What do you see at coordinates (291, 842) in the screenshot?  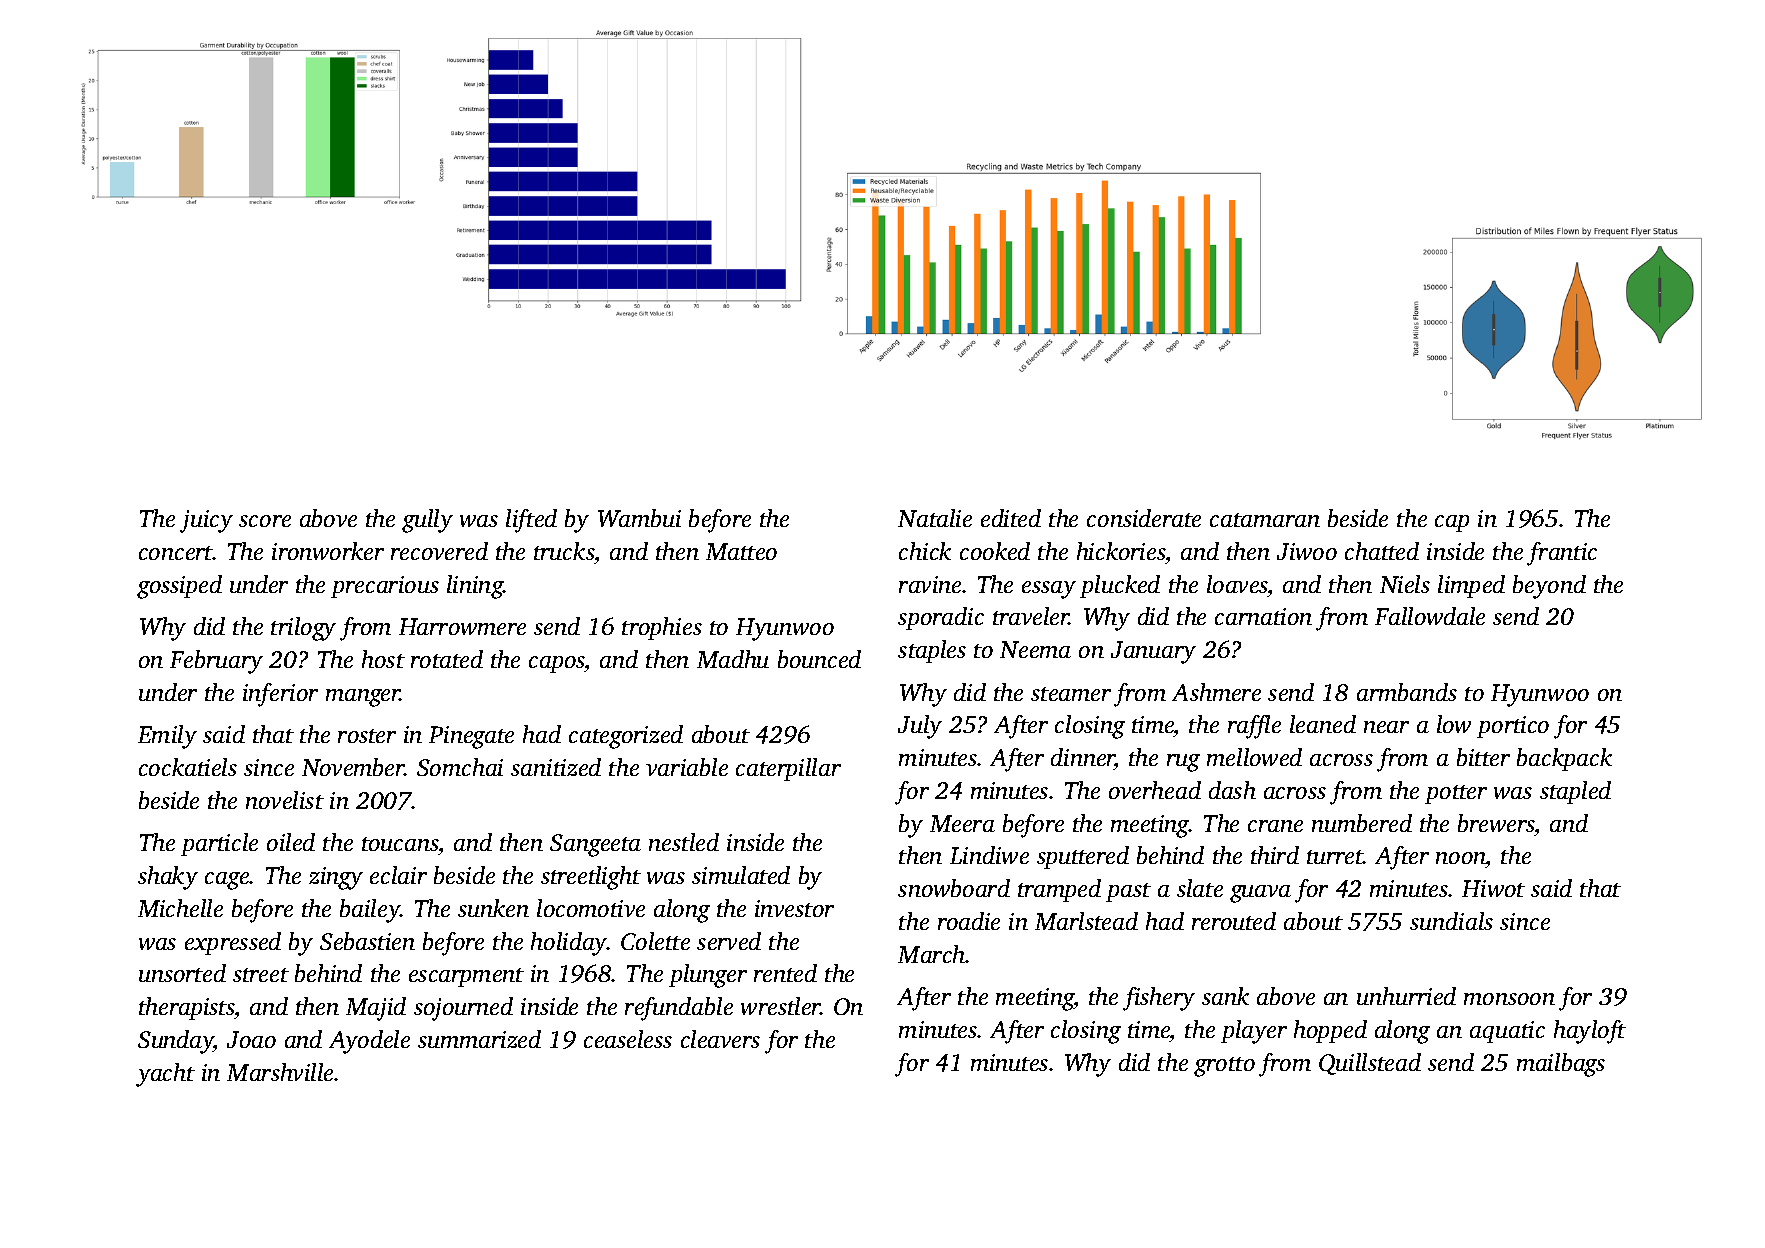 I see `oiled` at bounding box center [291, 842].
